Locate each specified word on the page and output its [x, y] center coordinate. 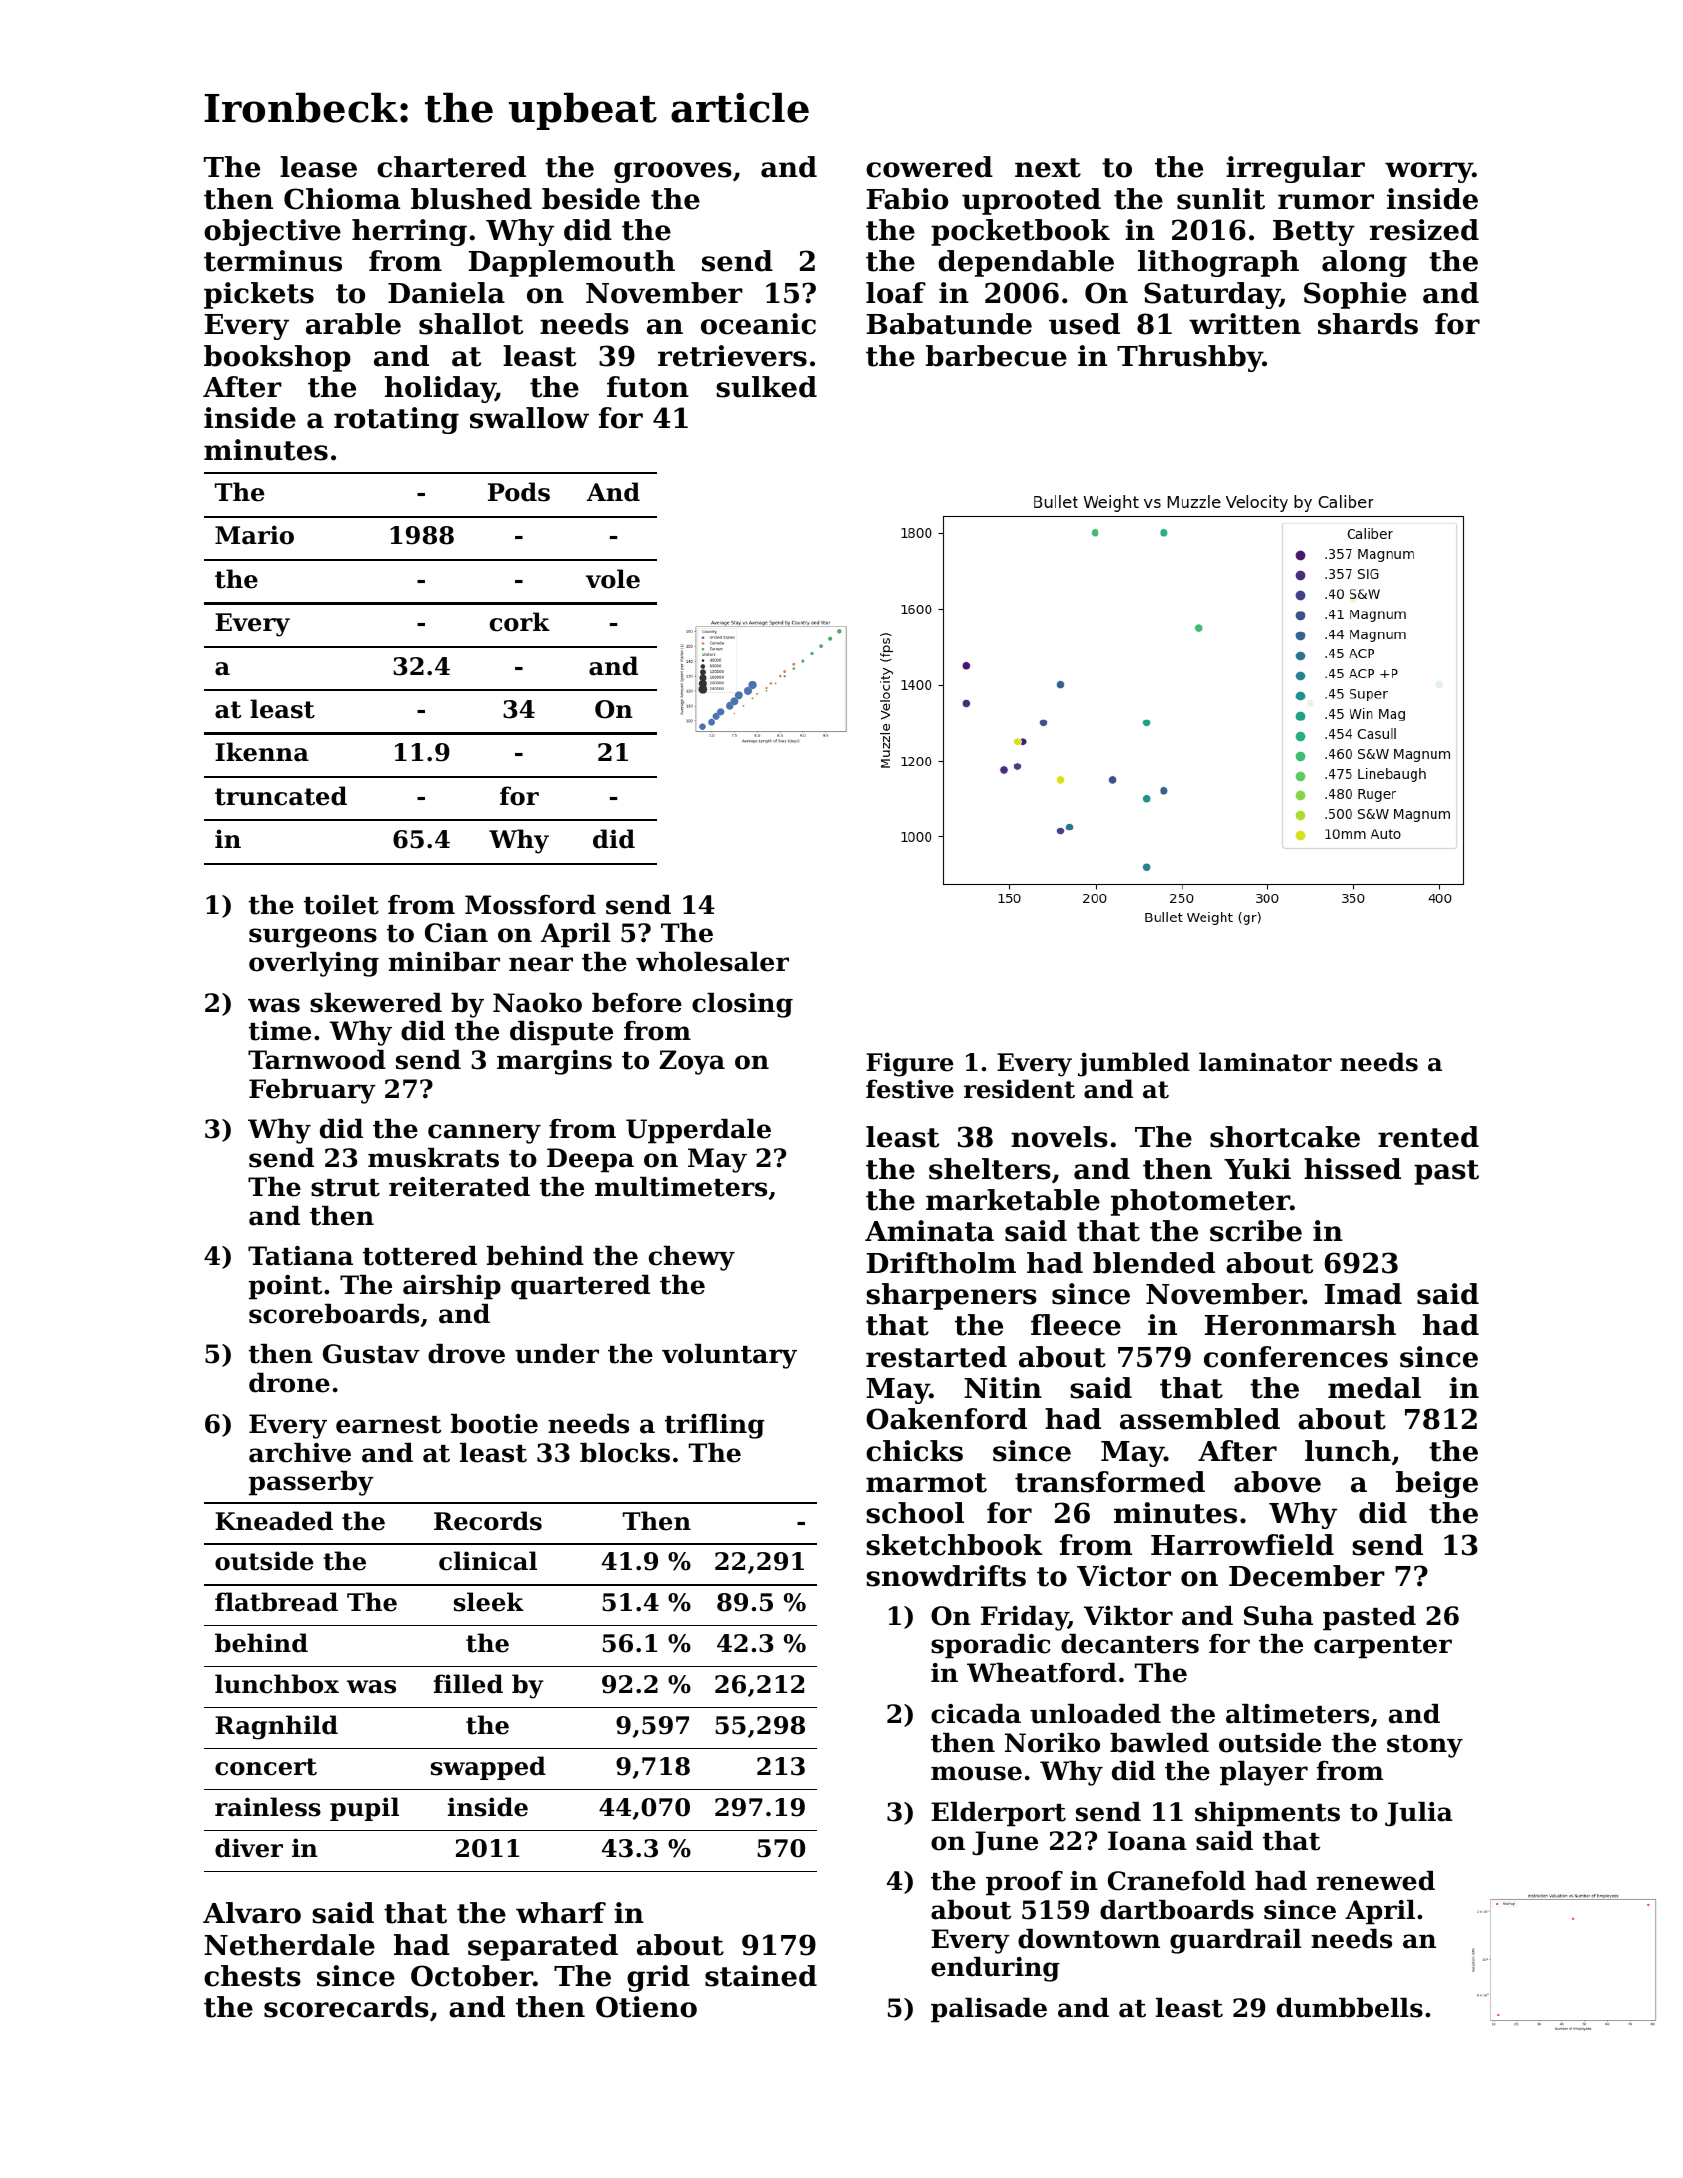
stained [761, 1976]
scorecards [346, 2007]
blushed [471, 199]
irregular [1295, 169]
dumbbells [1350, 2008]
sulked [766, 387]
